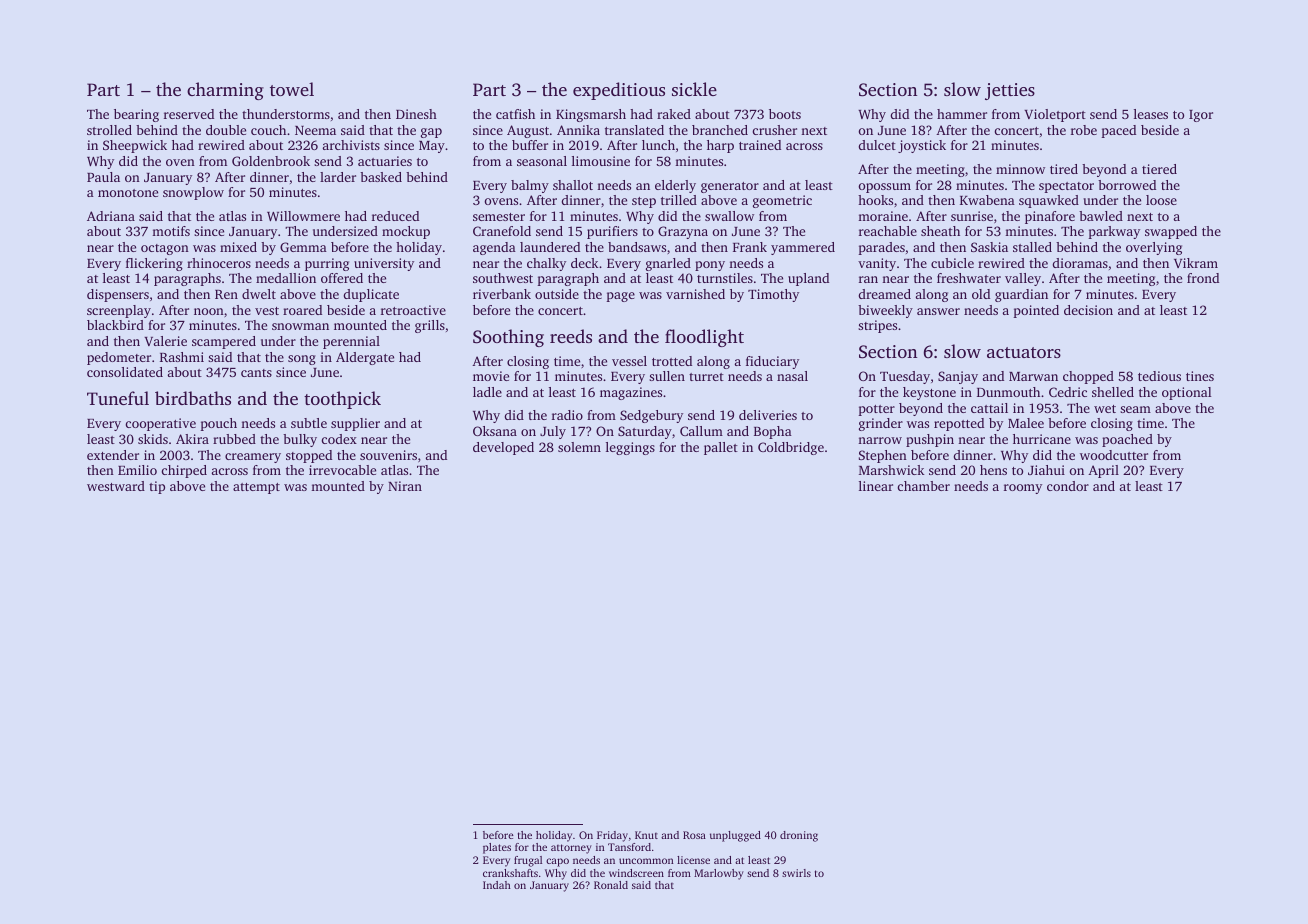 Image resolution: width=1308 pixels, height=924 pixels. Describe the element at coordinates (735, 836) in the image. I see `unplugged` at that location.
